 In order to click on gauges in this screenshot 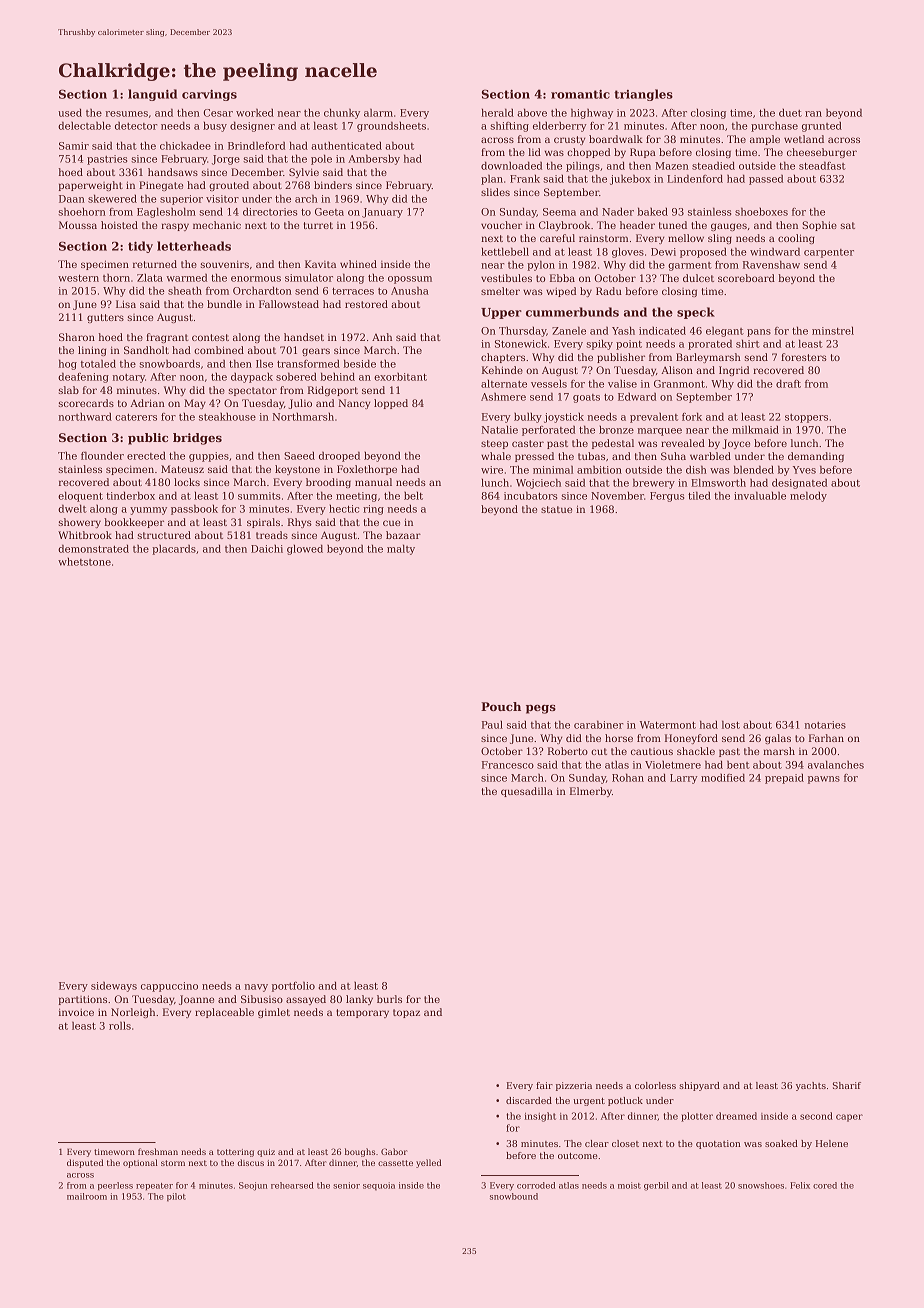, I will do `click(729, 227)`.
